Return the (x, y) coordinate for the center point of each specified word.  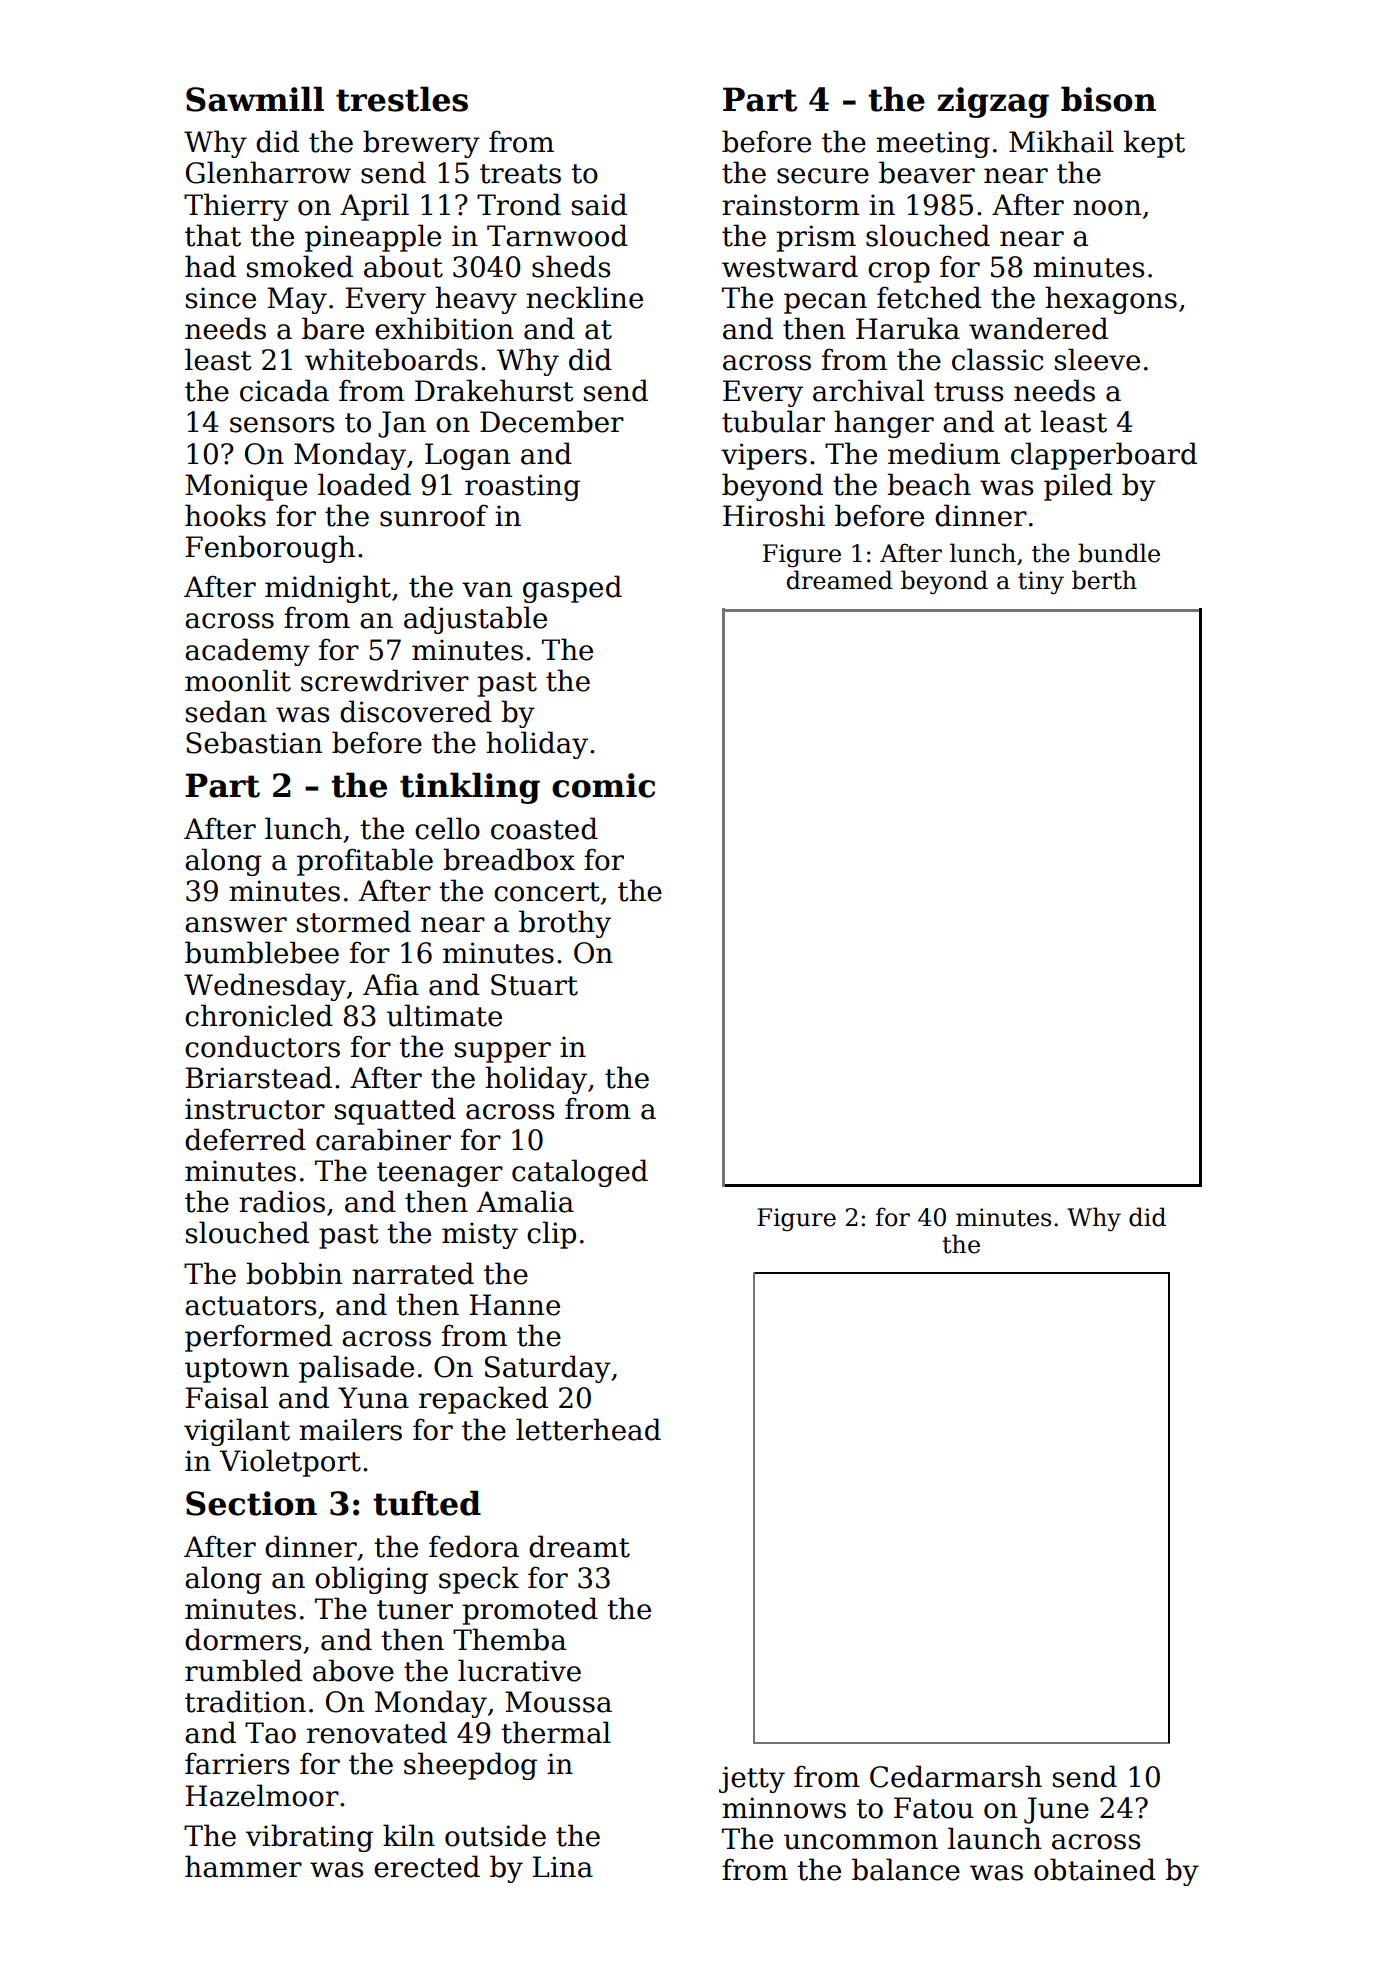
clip (551, 1235)
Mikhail (1061, 141)
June (1056, 1810)
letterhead (588, 1429)
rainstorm (791, 205)
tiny (1041, 582)
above (353, 1670)
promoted (530, 1611)
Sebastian (254, 742)
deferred (245, 1139)
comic (603, 785)
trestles (402, 99)
